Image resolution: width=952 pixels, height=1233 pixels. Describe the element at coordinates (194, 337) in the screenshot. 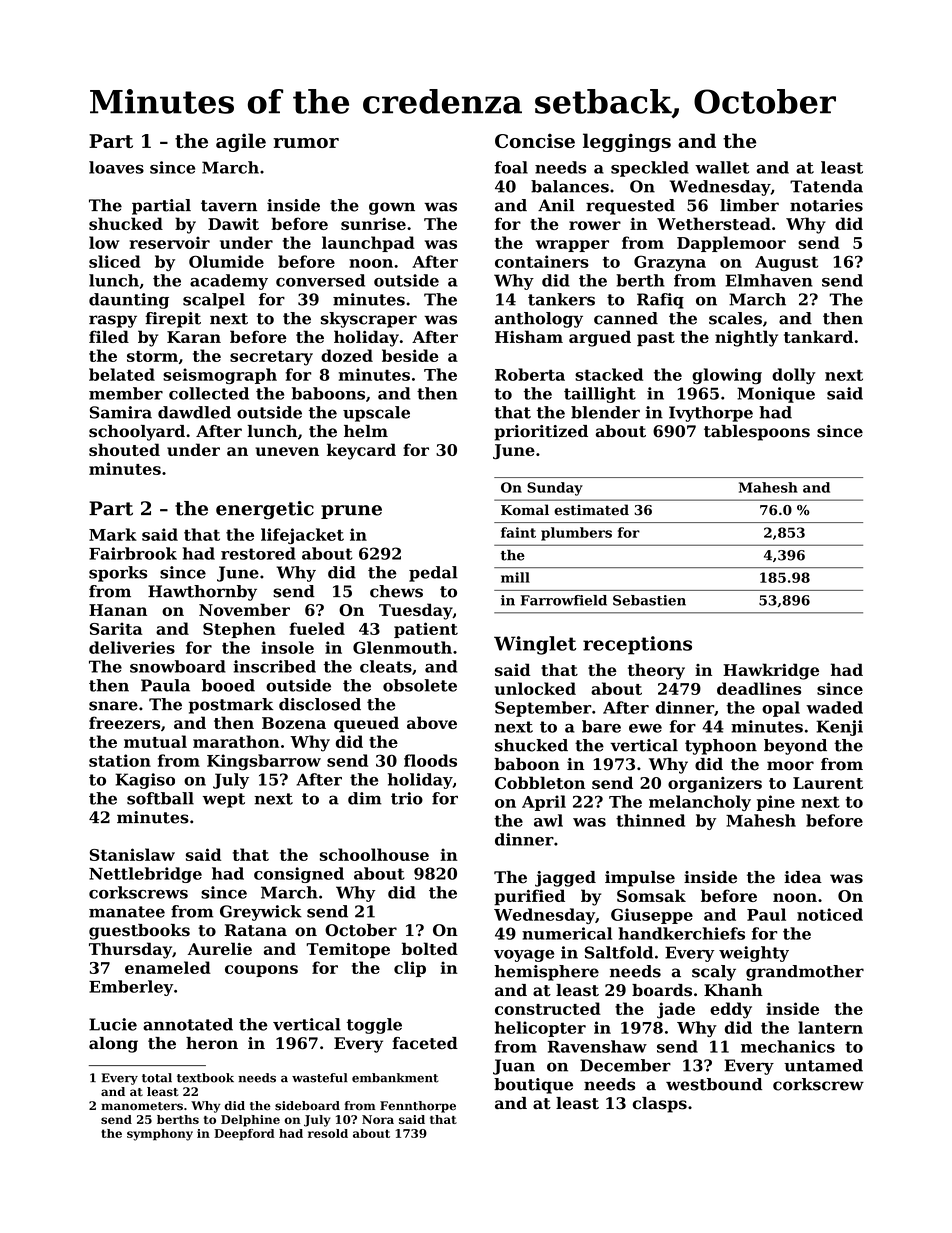

I see `Karan` at that location.
